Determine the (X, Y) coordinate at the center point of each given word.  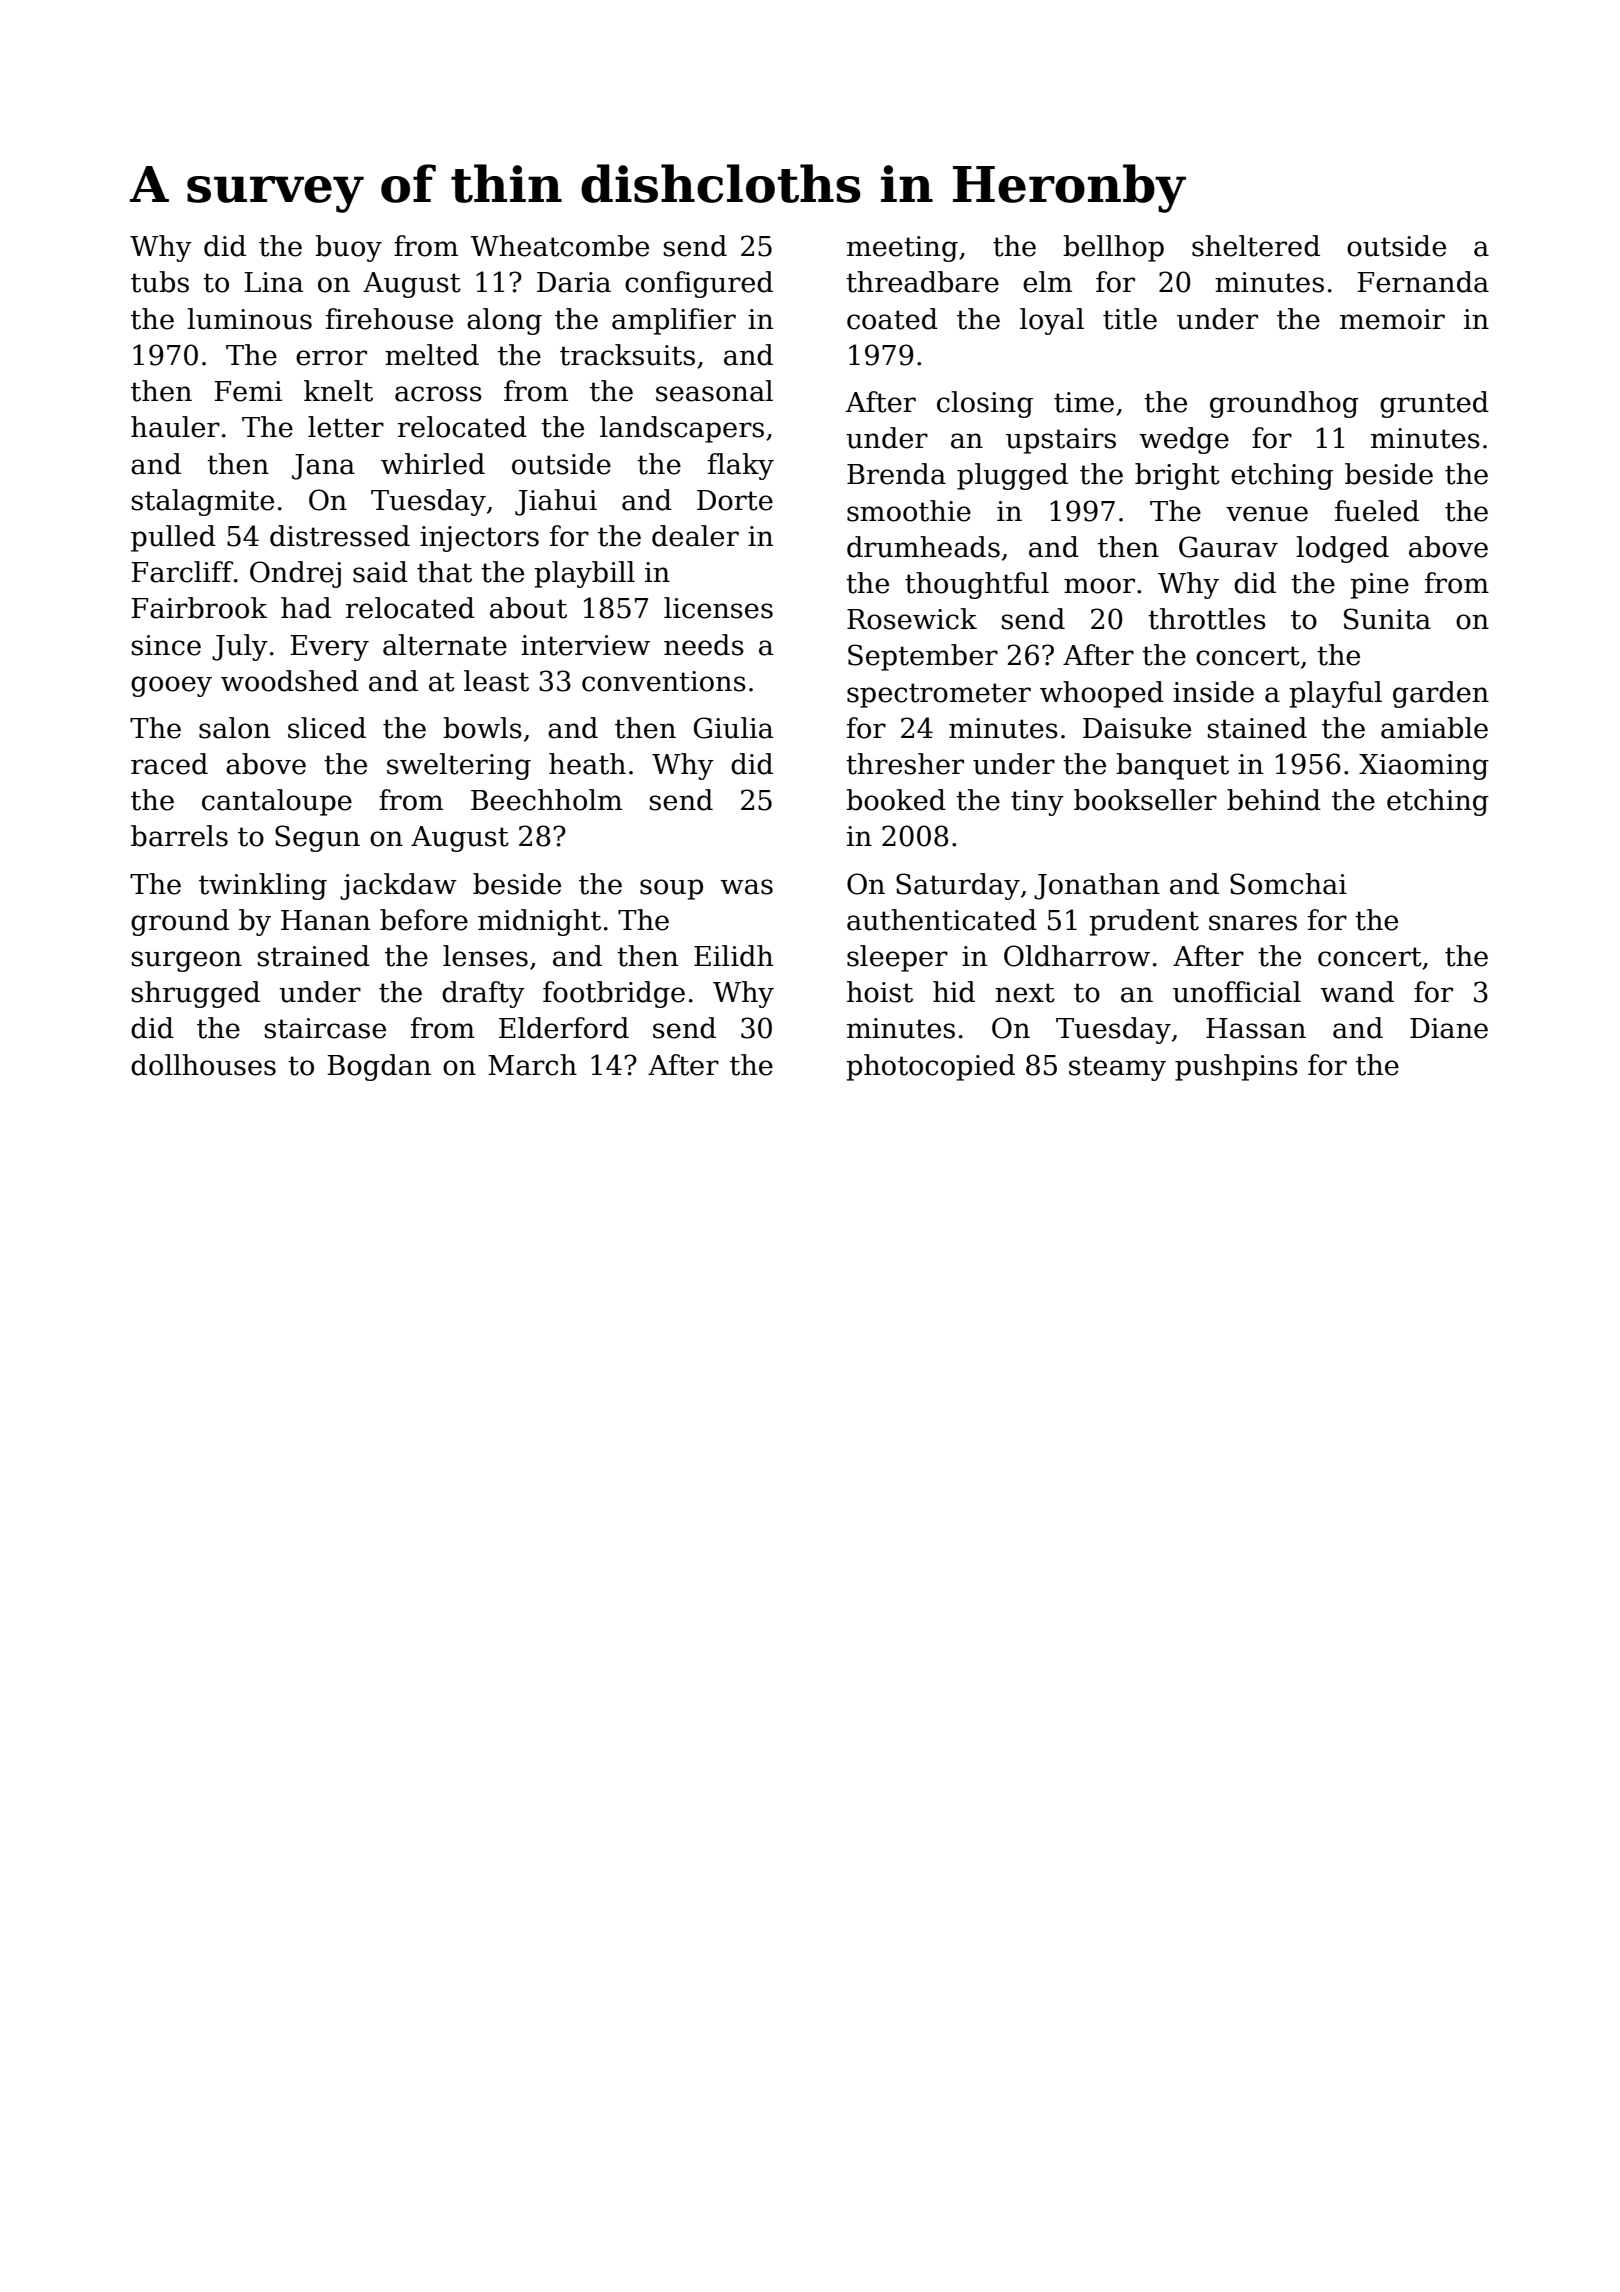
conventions (664, 681)
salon (234, 728)
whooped (1102, 694)
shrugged (196, 994)
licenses (718, 608)
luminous (249, 319)
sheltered (1256, 246)
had (306, 608)
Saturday (958, 886)
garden (1441, 694)
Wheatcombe (559, 246)
